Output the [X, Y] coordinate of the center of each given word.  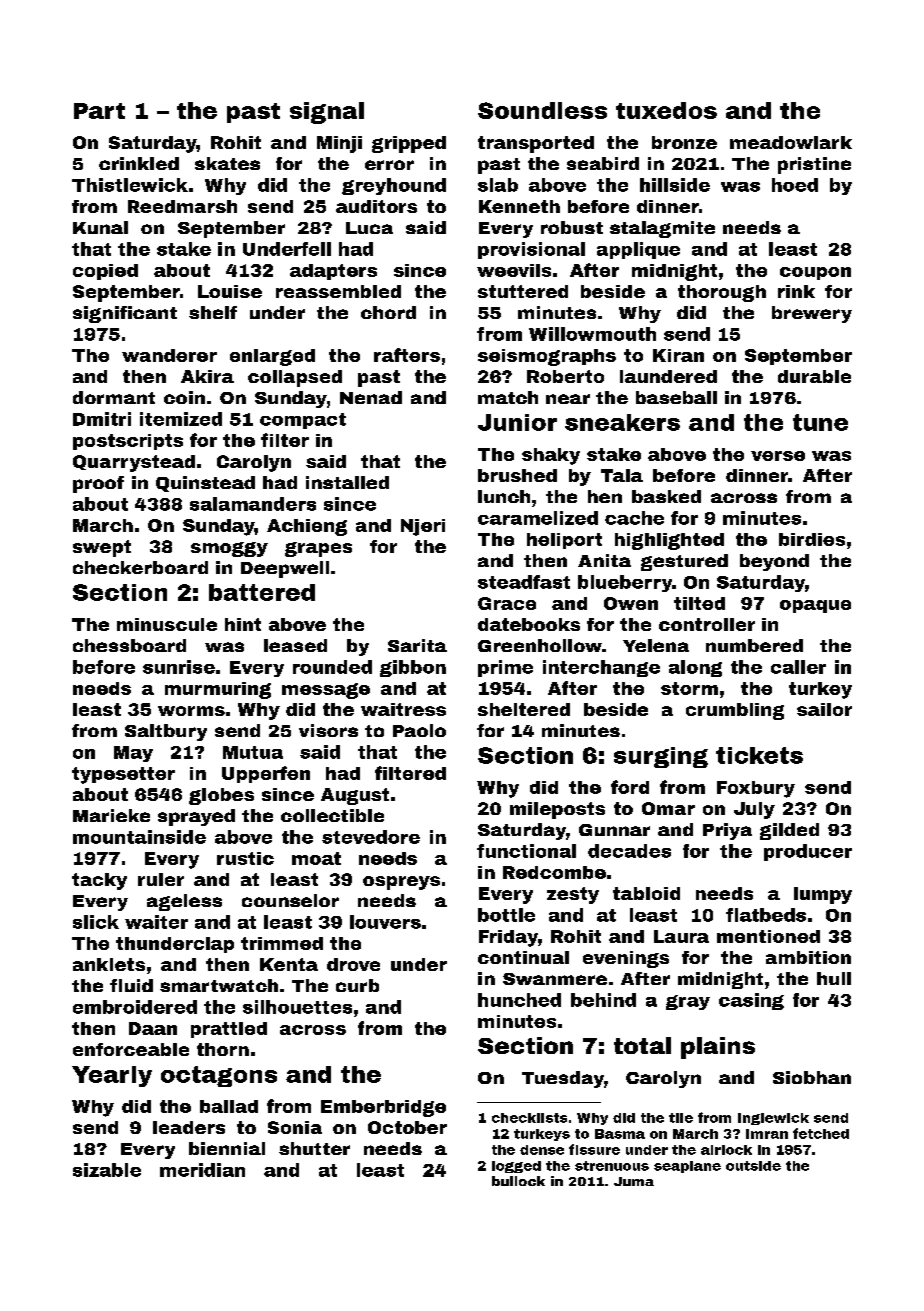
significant [125, 314]
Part [99, 111]
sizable [107, 1170]
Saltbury [166, 732]
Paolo [419, 730]
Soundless [542, 110]
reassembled [338, 291]
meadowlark [791, 142]
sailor [824, 709]
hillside [675, 185]
